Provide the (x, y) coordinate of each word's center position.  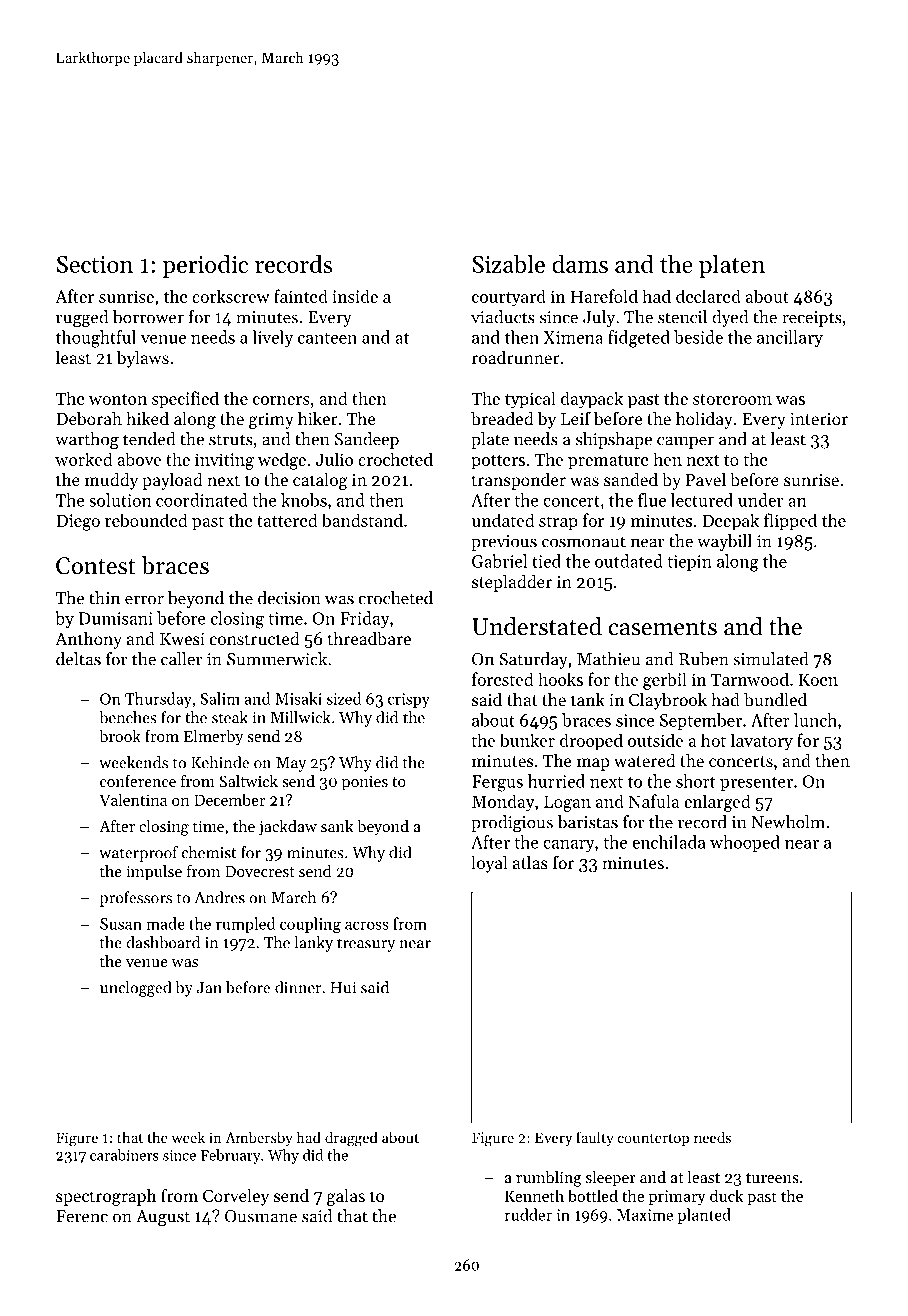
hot (713, 740)
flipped (790, 522)
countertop (653, 1140)
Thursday (158, 700)
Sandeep (367, 440)
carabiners (124, 1155)
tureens (772, 1178)
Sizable (508, 263)
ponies (365, 783)
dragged (351, 1139)
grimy (271, 421)
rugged (82, 319)
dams (580, 263)
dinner (298, 987)
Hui (343, 988)
